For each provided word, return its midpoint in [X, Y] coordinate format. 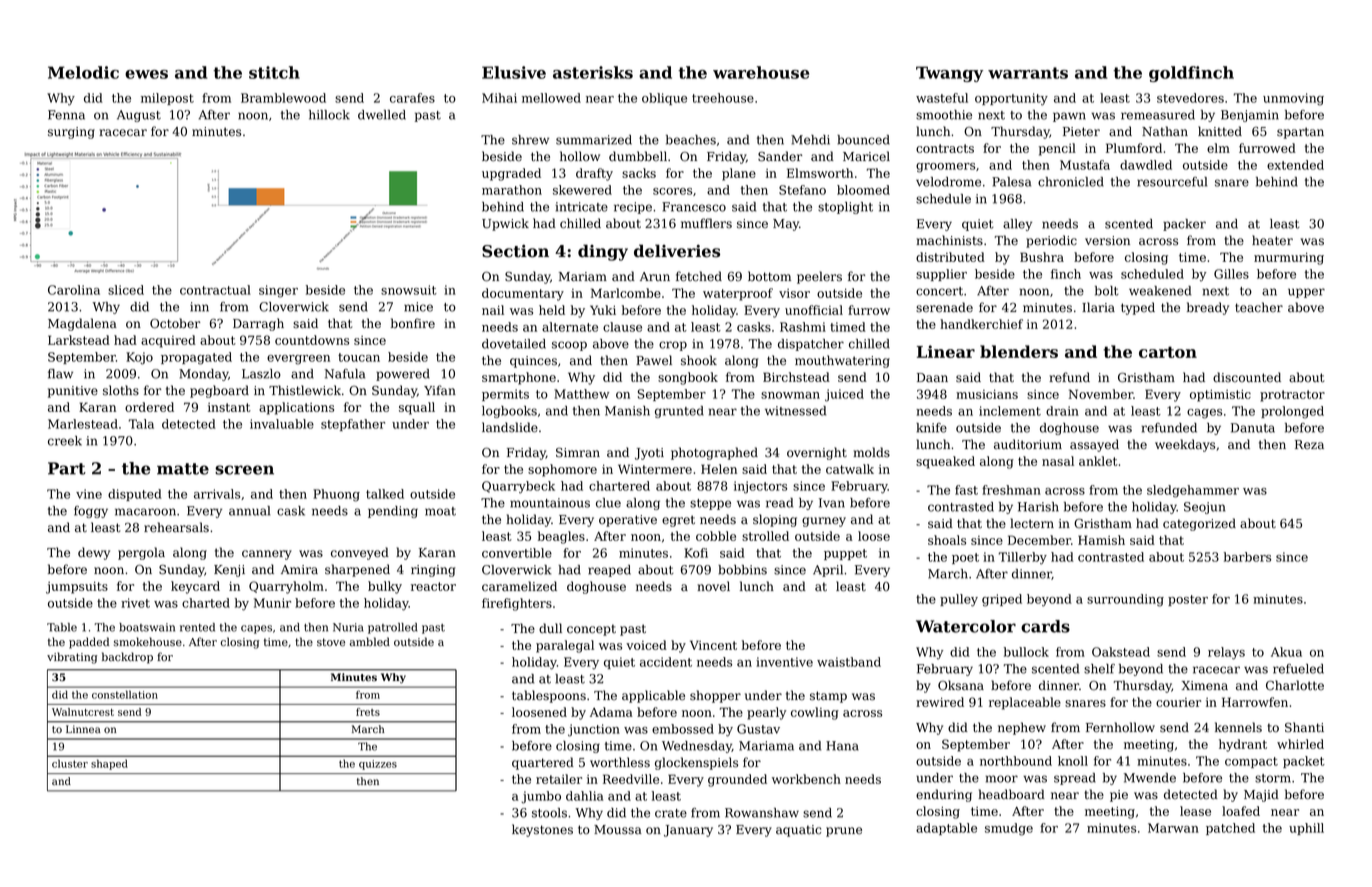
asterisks [593, 72]
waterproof [738, 294]
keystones [542, 830]
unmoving [1293, 99]
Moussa [618, 830]
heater [1272, 240]
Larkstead [79, 340]
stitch [274, 72]
